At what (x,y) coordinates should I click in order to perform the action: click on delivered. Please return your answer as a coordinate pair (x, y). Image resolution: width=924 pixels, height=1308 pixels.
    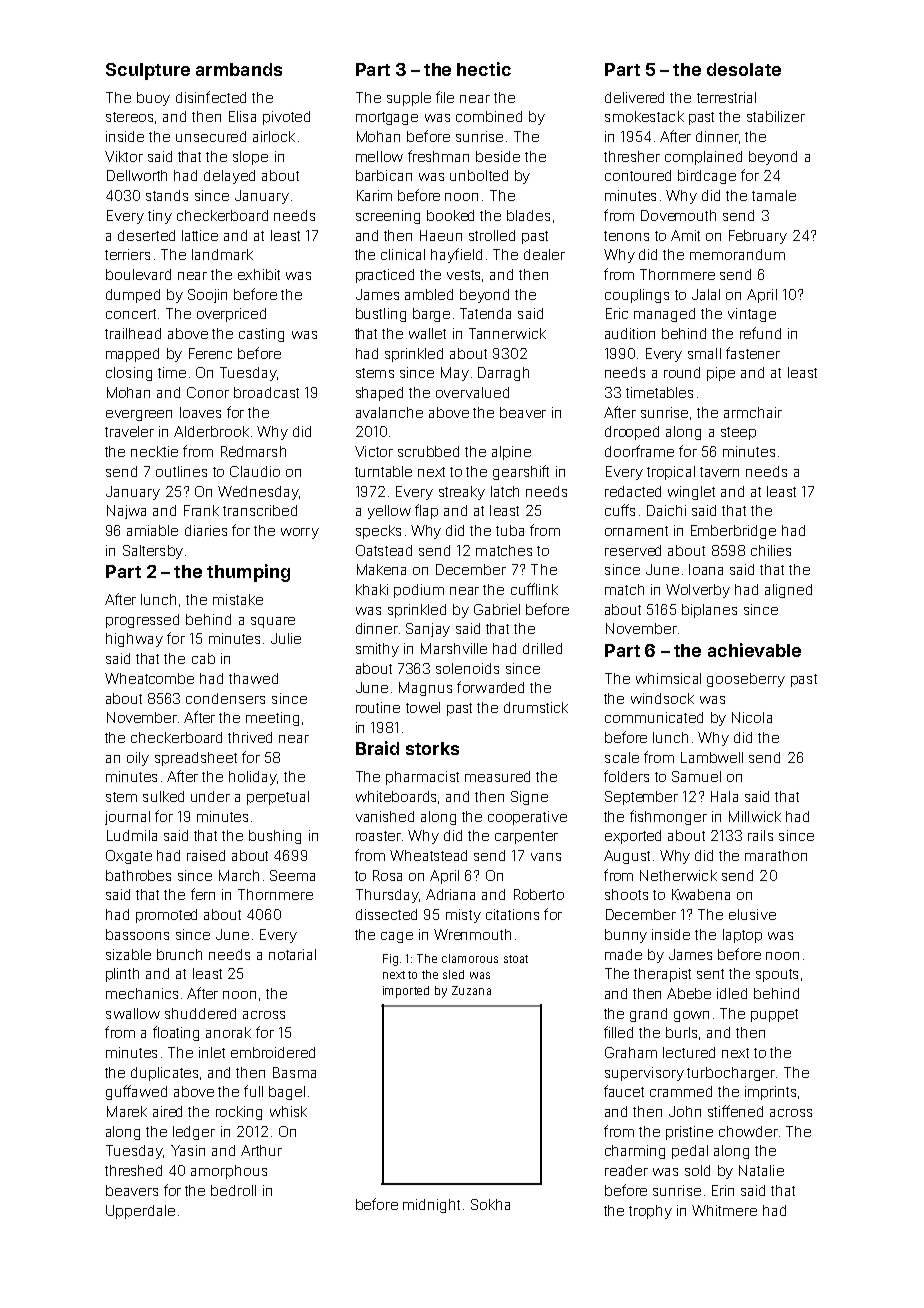
    Looking at the image, I should click on (634, 97).
